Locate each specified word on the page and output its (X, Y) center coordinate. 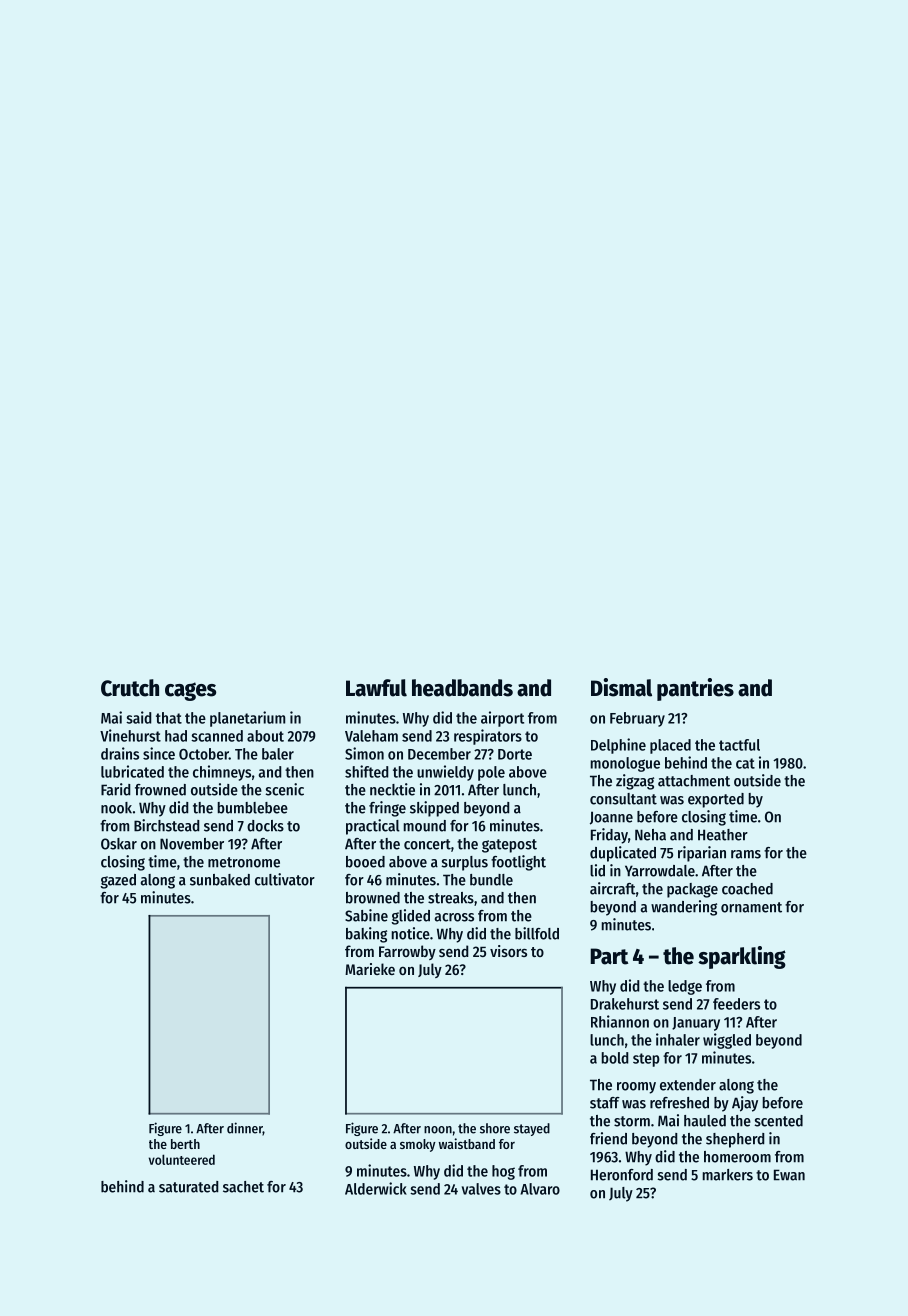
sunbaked (220, 880)
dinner (245, 1129)
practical (373, 827)
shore (495, 1128)
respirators (488, 737)
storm (632, 1121)
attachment (694, 781)
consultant (623, 799)
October (204, 754)
